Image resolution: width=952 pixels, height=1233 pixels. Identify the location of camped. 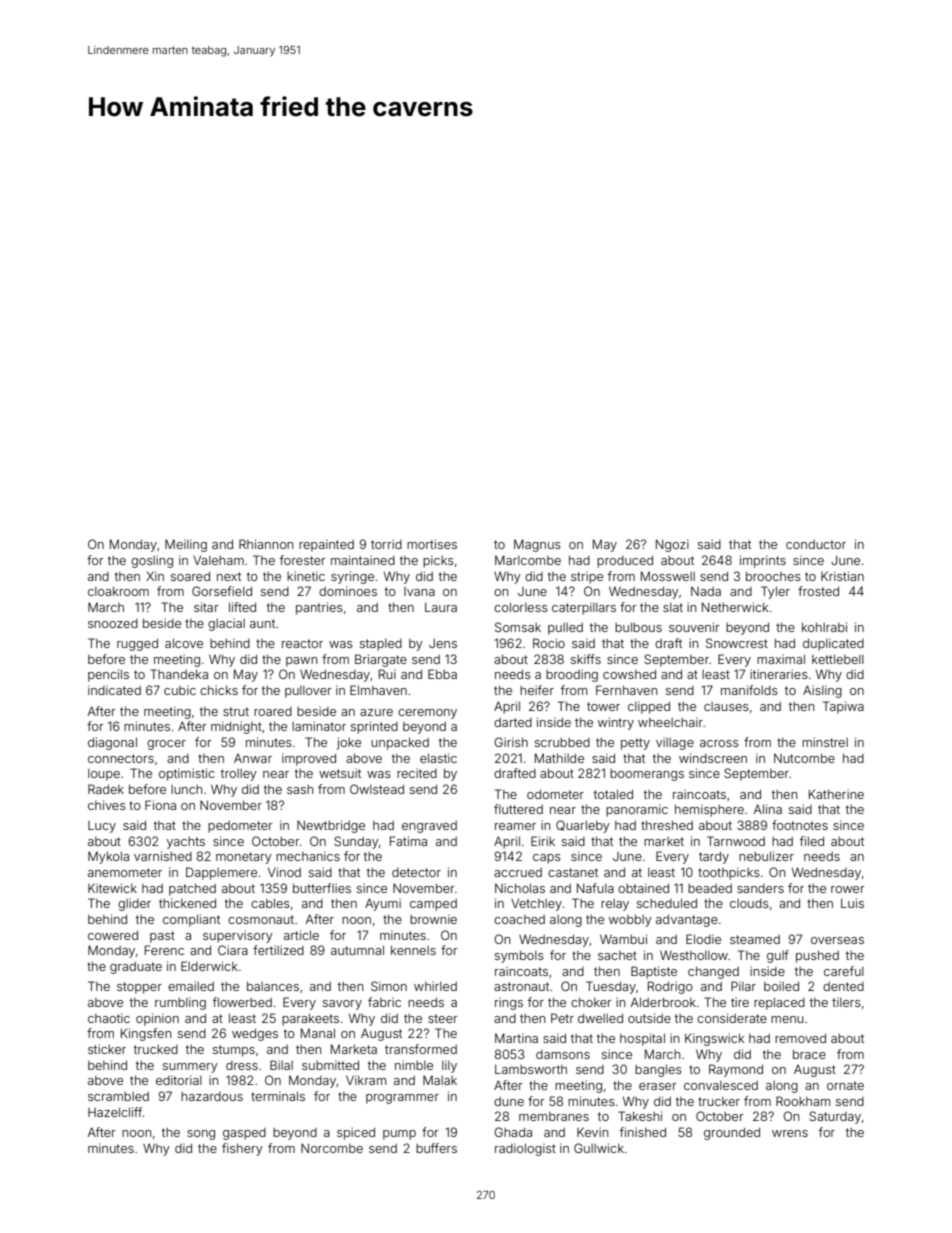
(433, 905).
